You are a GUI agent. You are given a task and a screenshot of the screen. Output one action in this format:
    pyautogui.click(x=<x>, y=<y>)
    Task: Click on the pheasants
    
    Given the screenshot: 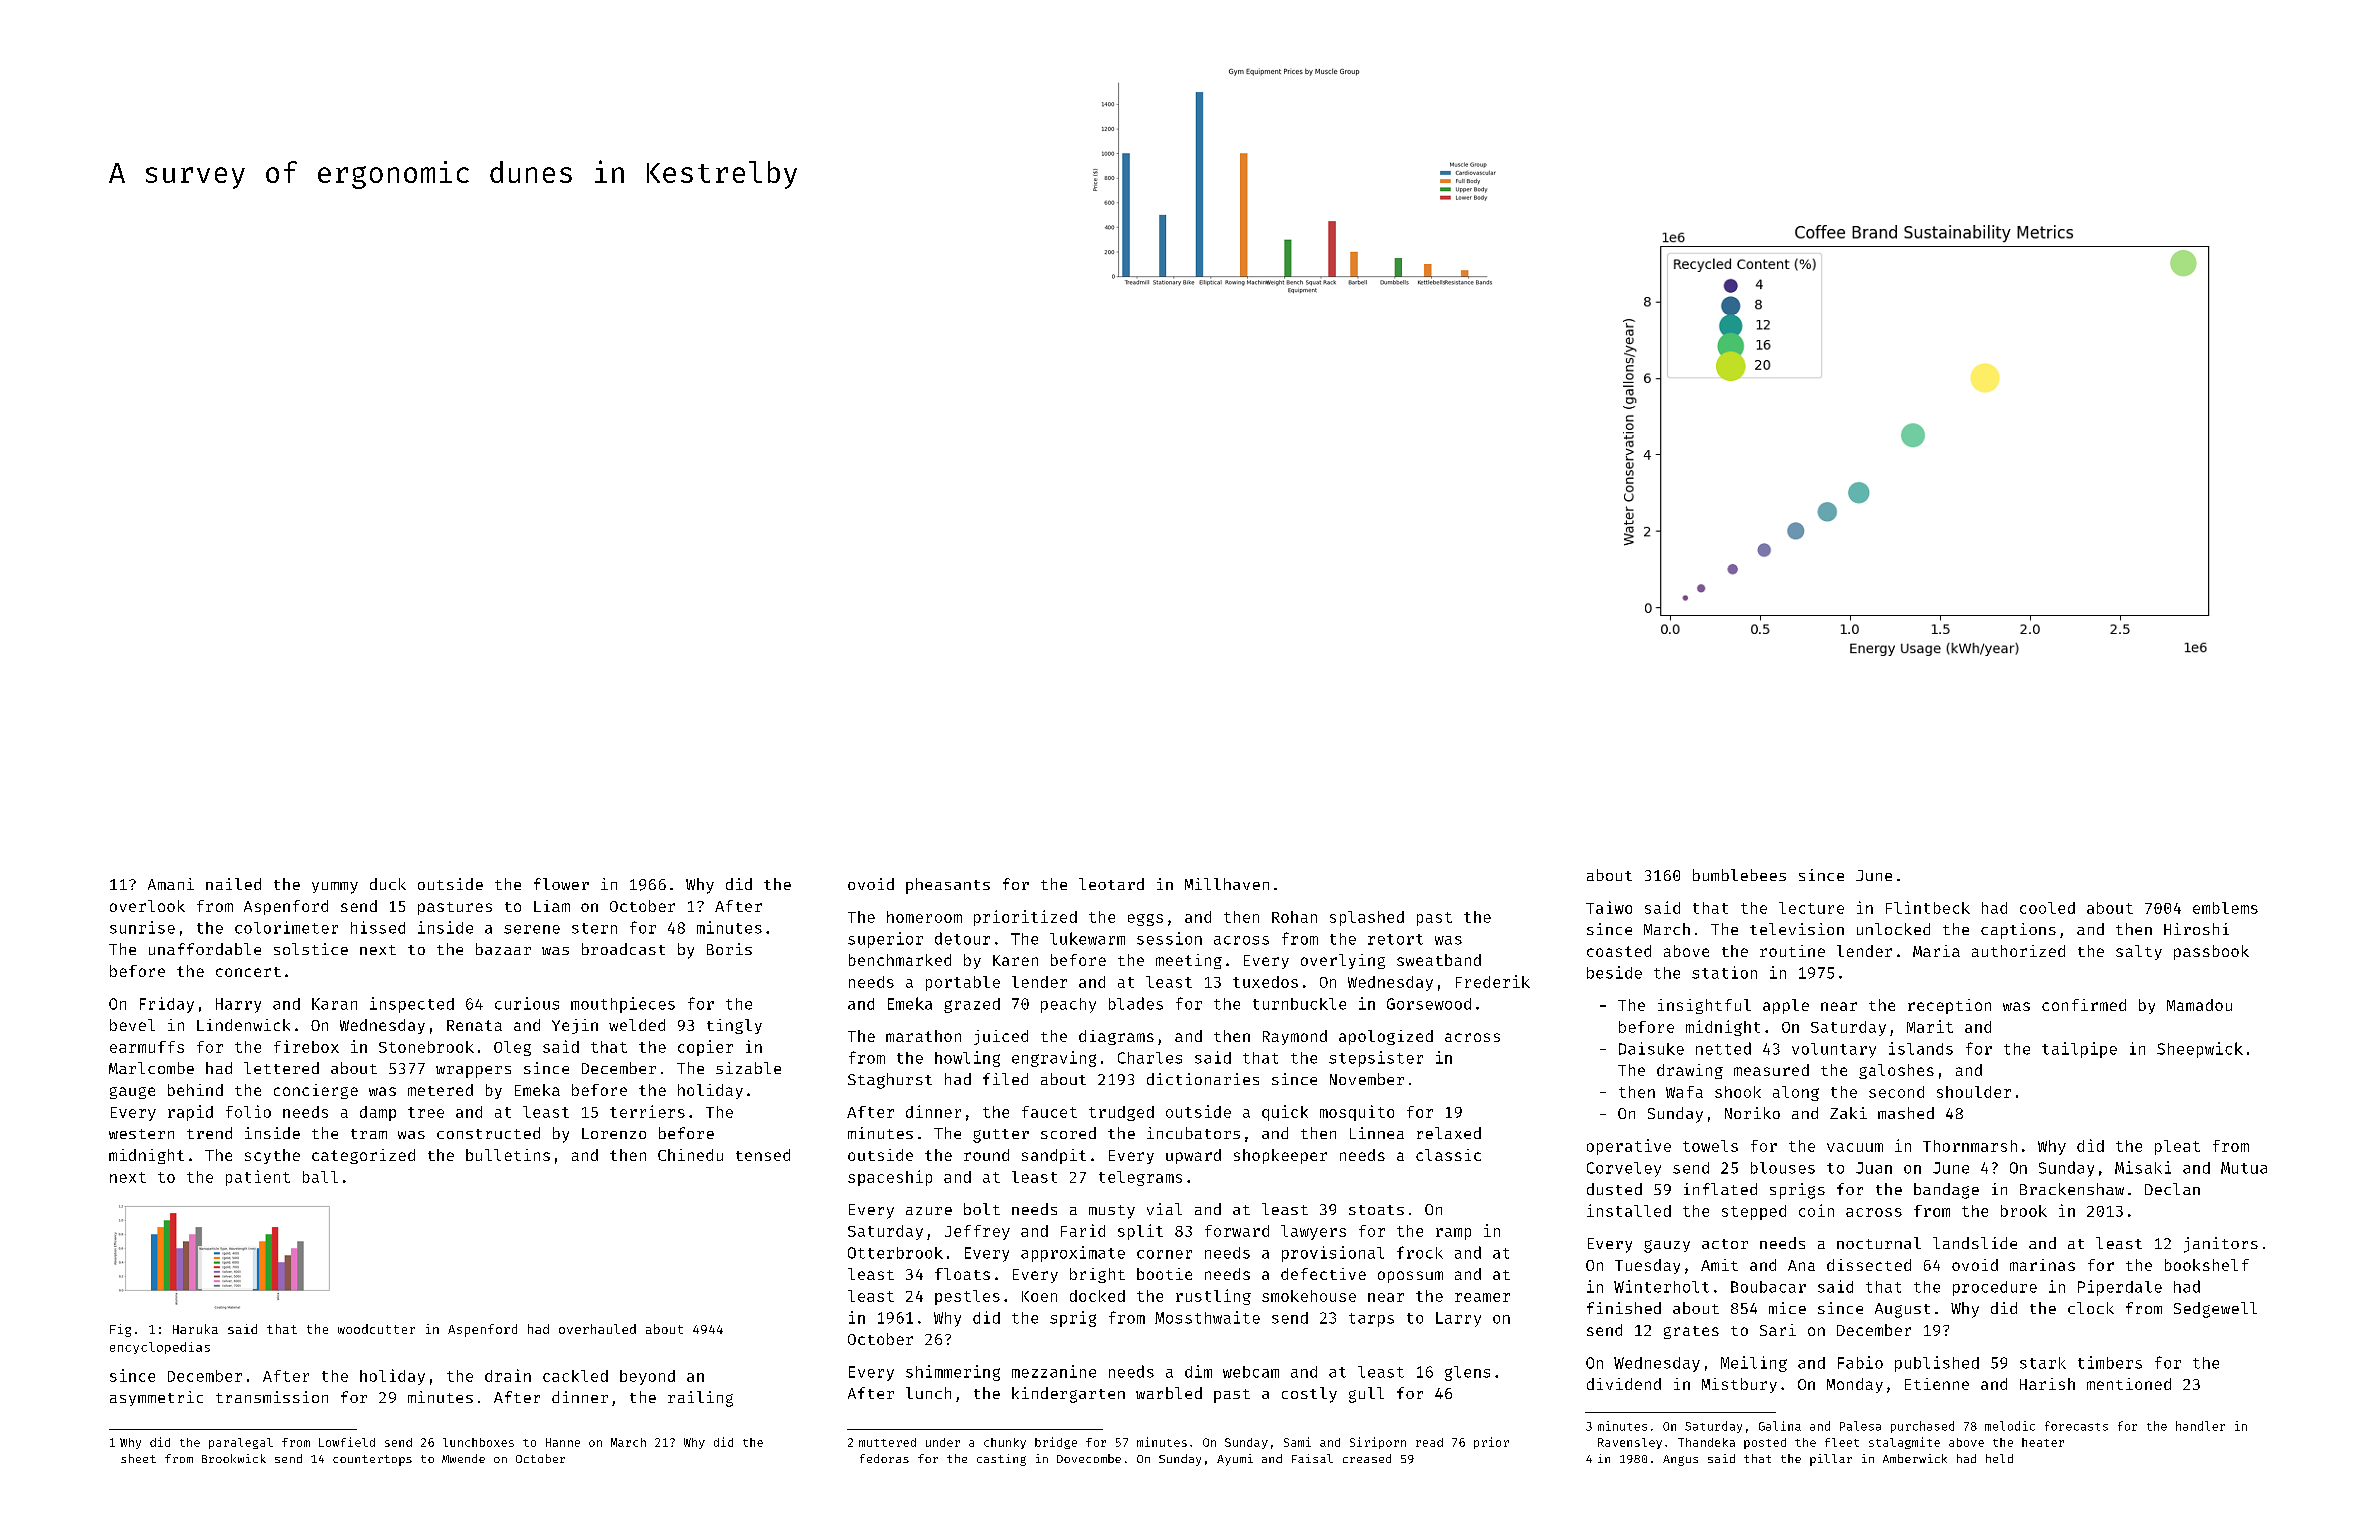 What is the action you would take?
    pyautogui.click(x=948, y=886)
